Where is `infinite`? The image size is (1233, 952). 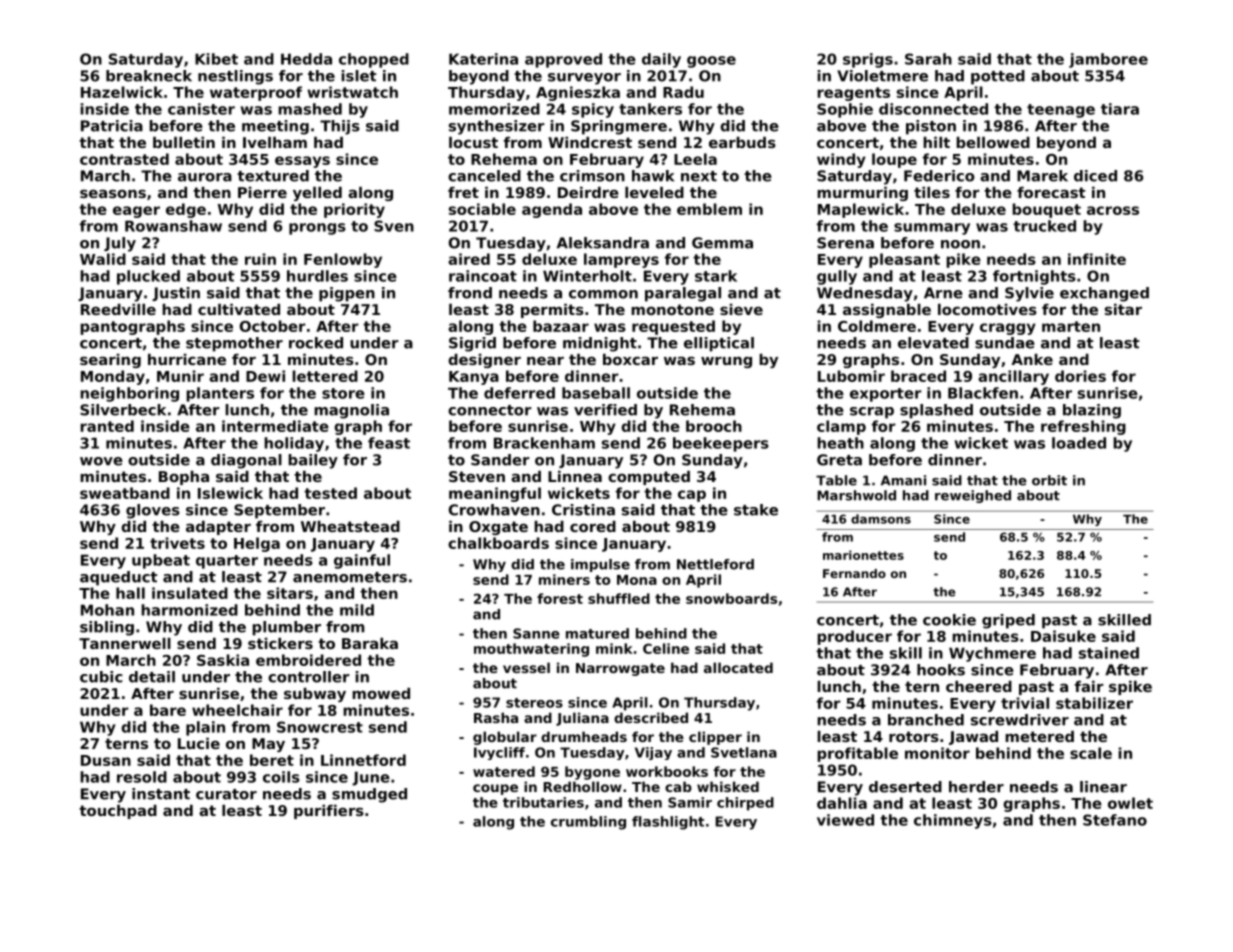
infinite is located at coordinates (1097, 259).
